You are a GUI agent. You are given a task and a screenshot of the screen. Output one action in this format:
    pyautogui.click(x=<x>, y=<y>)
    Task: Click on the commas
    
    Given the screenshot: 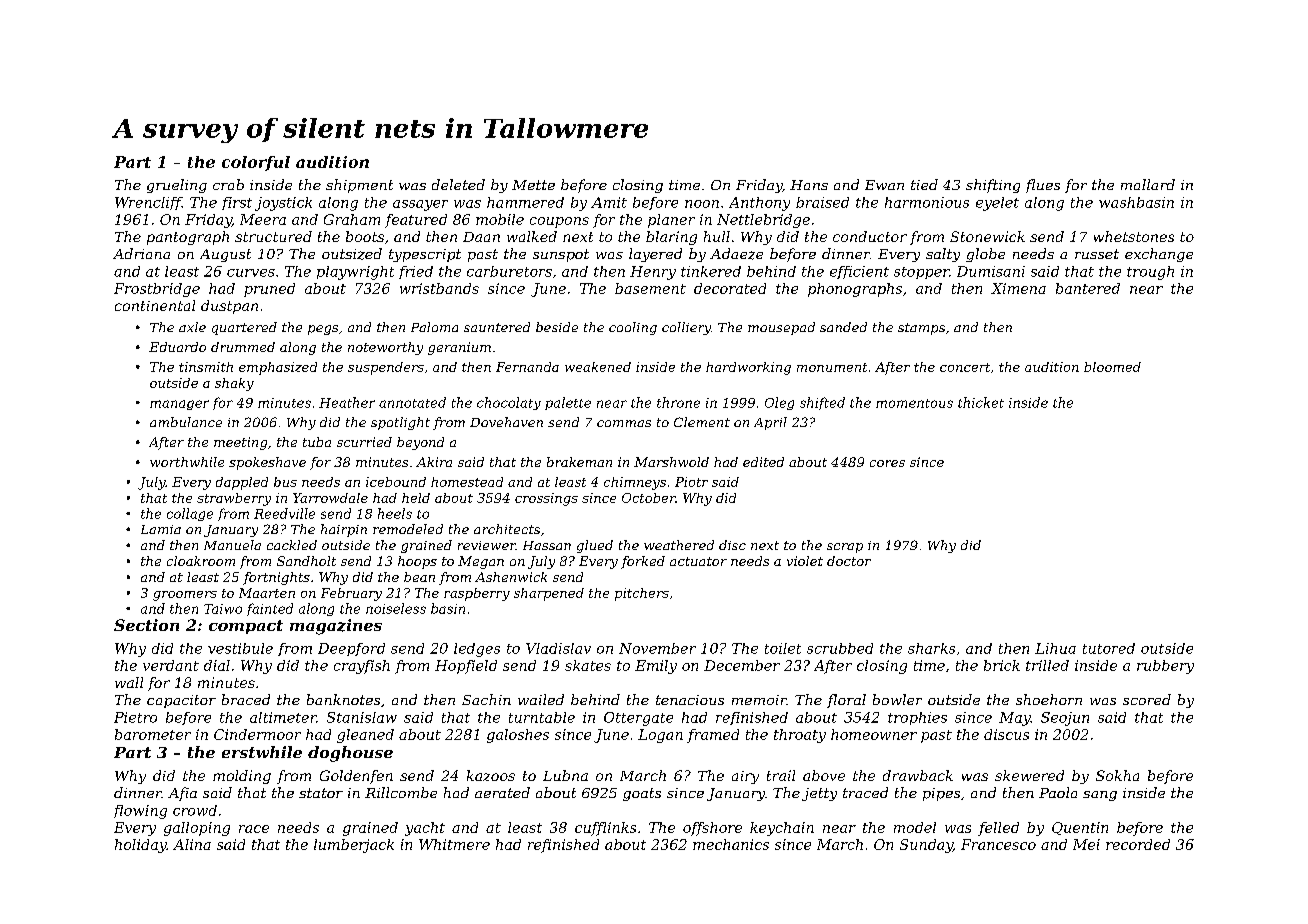 What is the action you would take?
    pyautogui.click(x=624, y=423)
